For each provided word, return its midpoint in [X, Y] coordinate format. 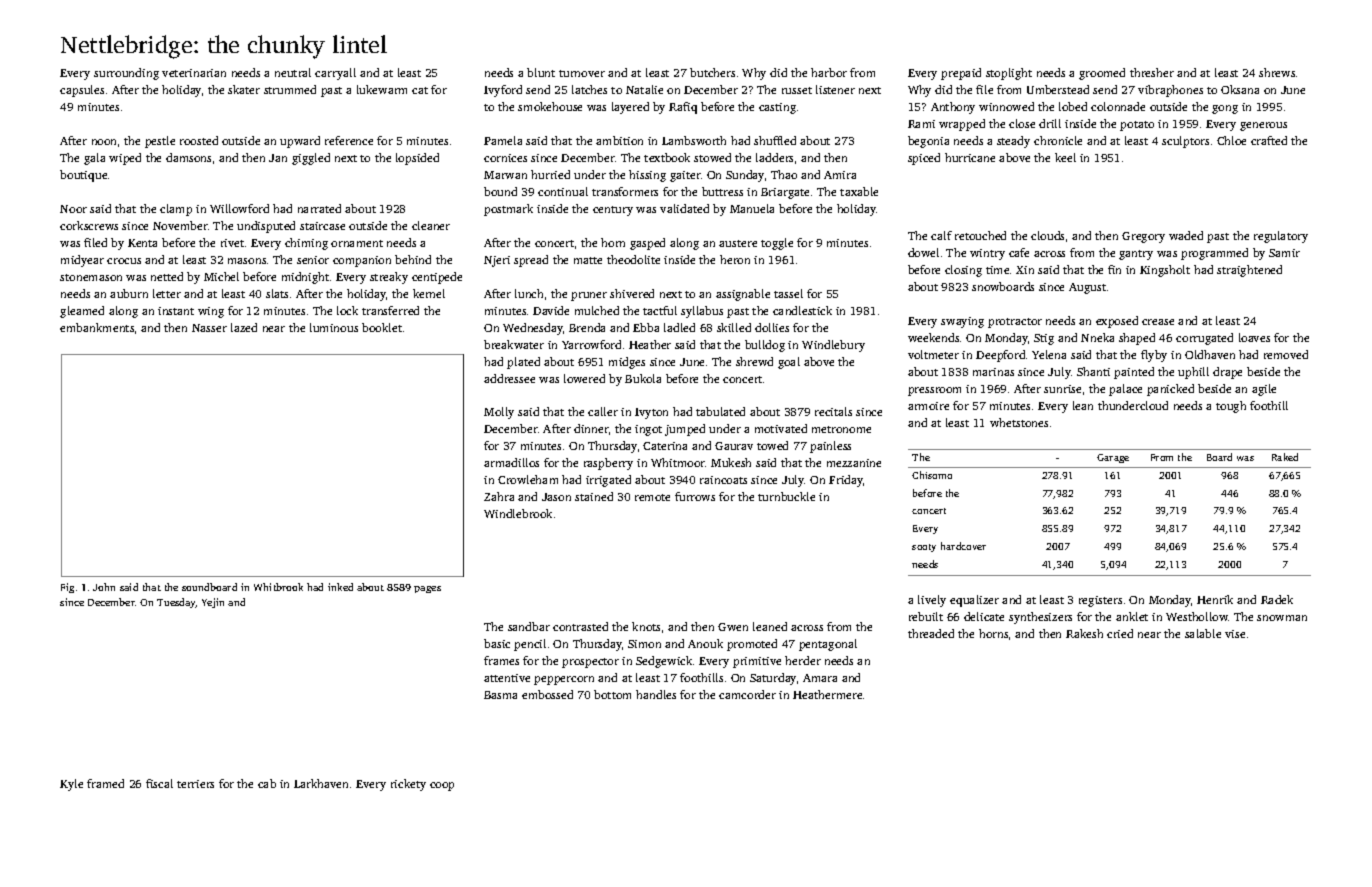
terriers [195, 784]
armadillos [511, 462]
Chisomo [932, 475]
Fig [67, 588]
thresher [1152, 72]
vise [1235, 634]
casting [777, 108]
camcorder [747, 694]
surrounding [126, 74]
